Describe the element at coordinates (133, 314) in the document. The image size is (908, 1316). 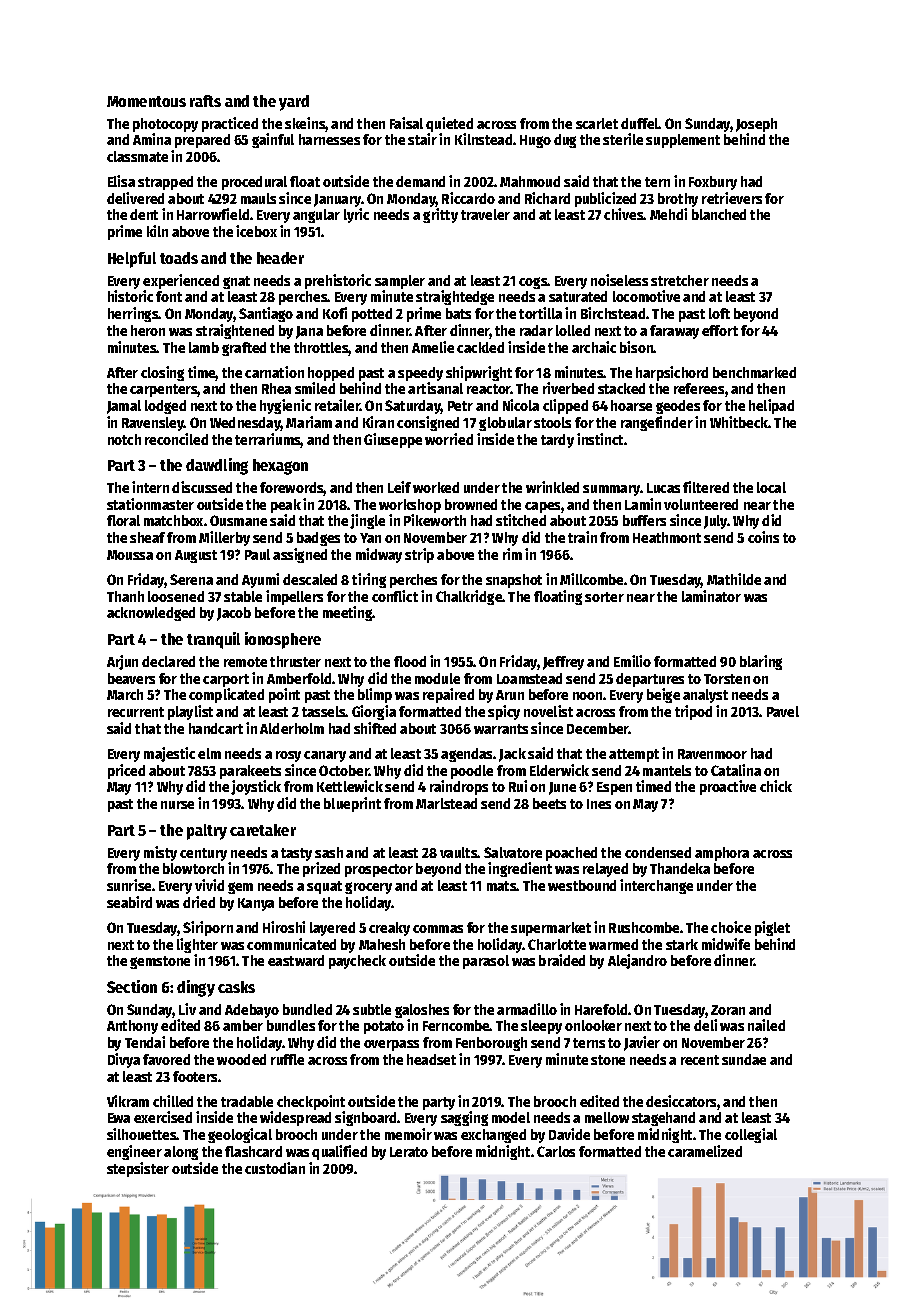
I see `herrings` at that location.
